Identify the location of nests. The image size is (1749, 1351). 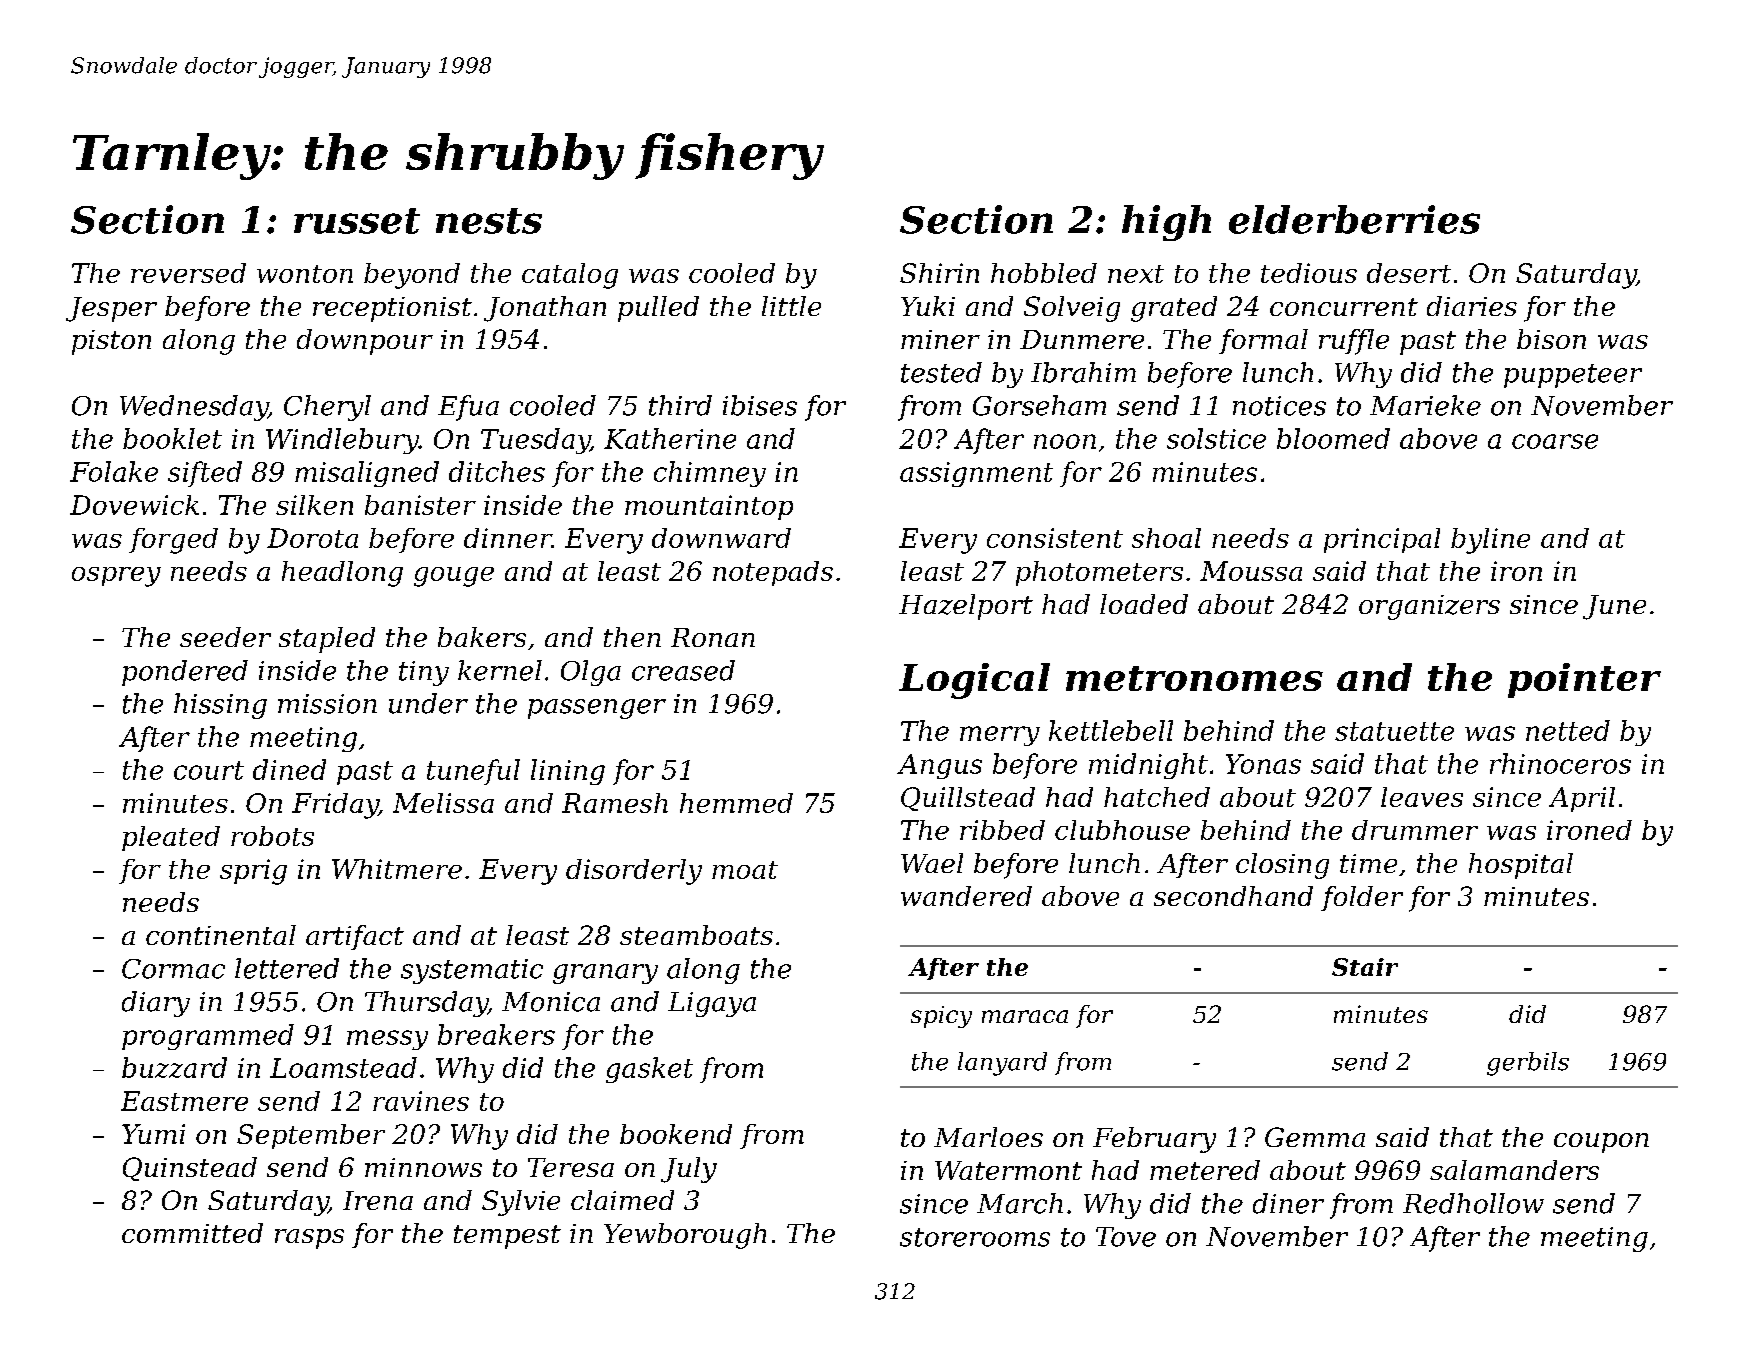
(489, 221).
